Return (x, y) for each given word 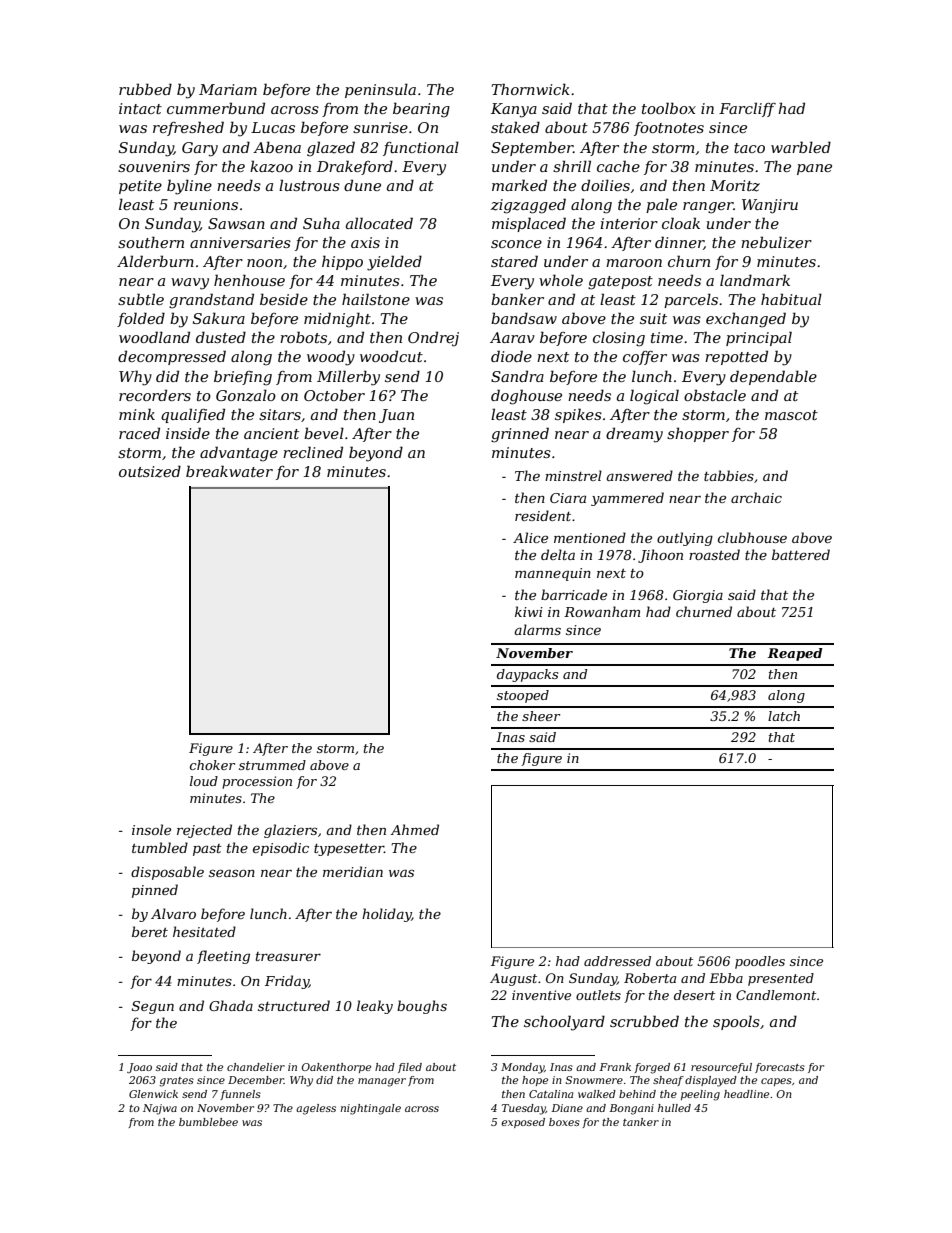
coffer (645, 358)
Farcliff (747, 109)
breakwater (229, 471)
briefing (243, 378)
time (667, 337)
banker (517, 299)
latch (784, 716)
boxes (564, 1122)
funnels (240, 1095)
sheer (541, 716)
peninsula (380, 90)
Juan (396, 416)
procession (257, 782)
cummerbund (216, 108)
